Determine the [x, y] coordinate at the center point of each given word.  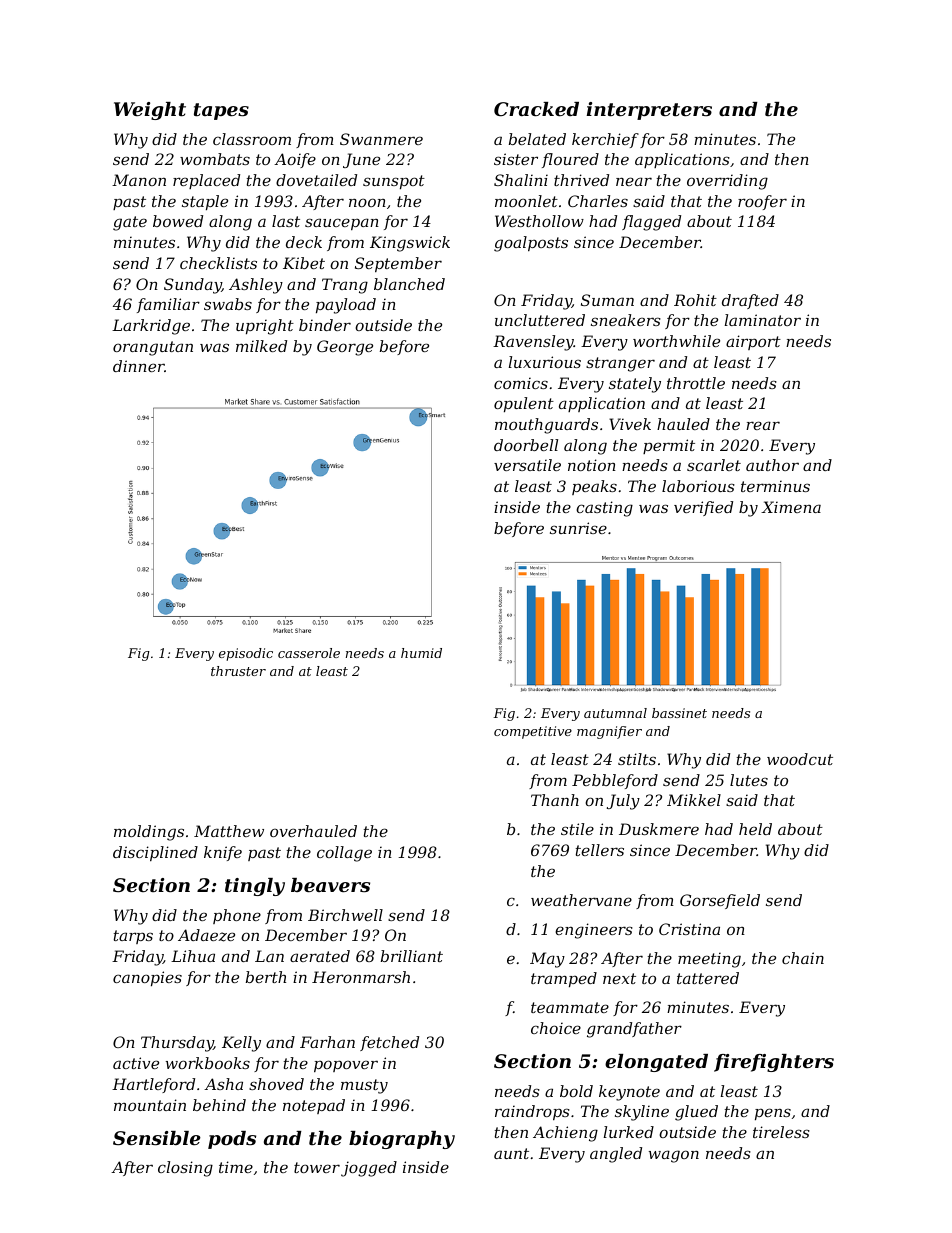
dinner [139, 366]
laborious [698, 486]
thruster [238, 671]
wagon [674, 1156]
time [236, 1167]
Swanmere [381, 139]
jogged [369, 1169]
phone [237, 916]
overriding [727, 182]
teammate [570, 1007]
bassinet [679, 713]
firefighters [774, 1063]
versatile [527, 465]
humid [421, 653]
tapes [221, 111]
